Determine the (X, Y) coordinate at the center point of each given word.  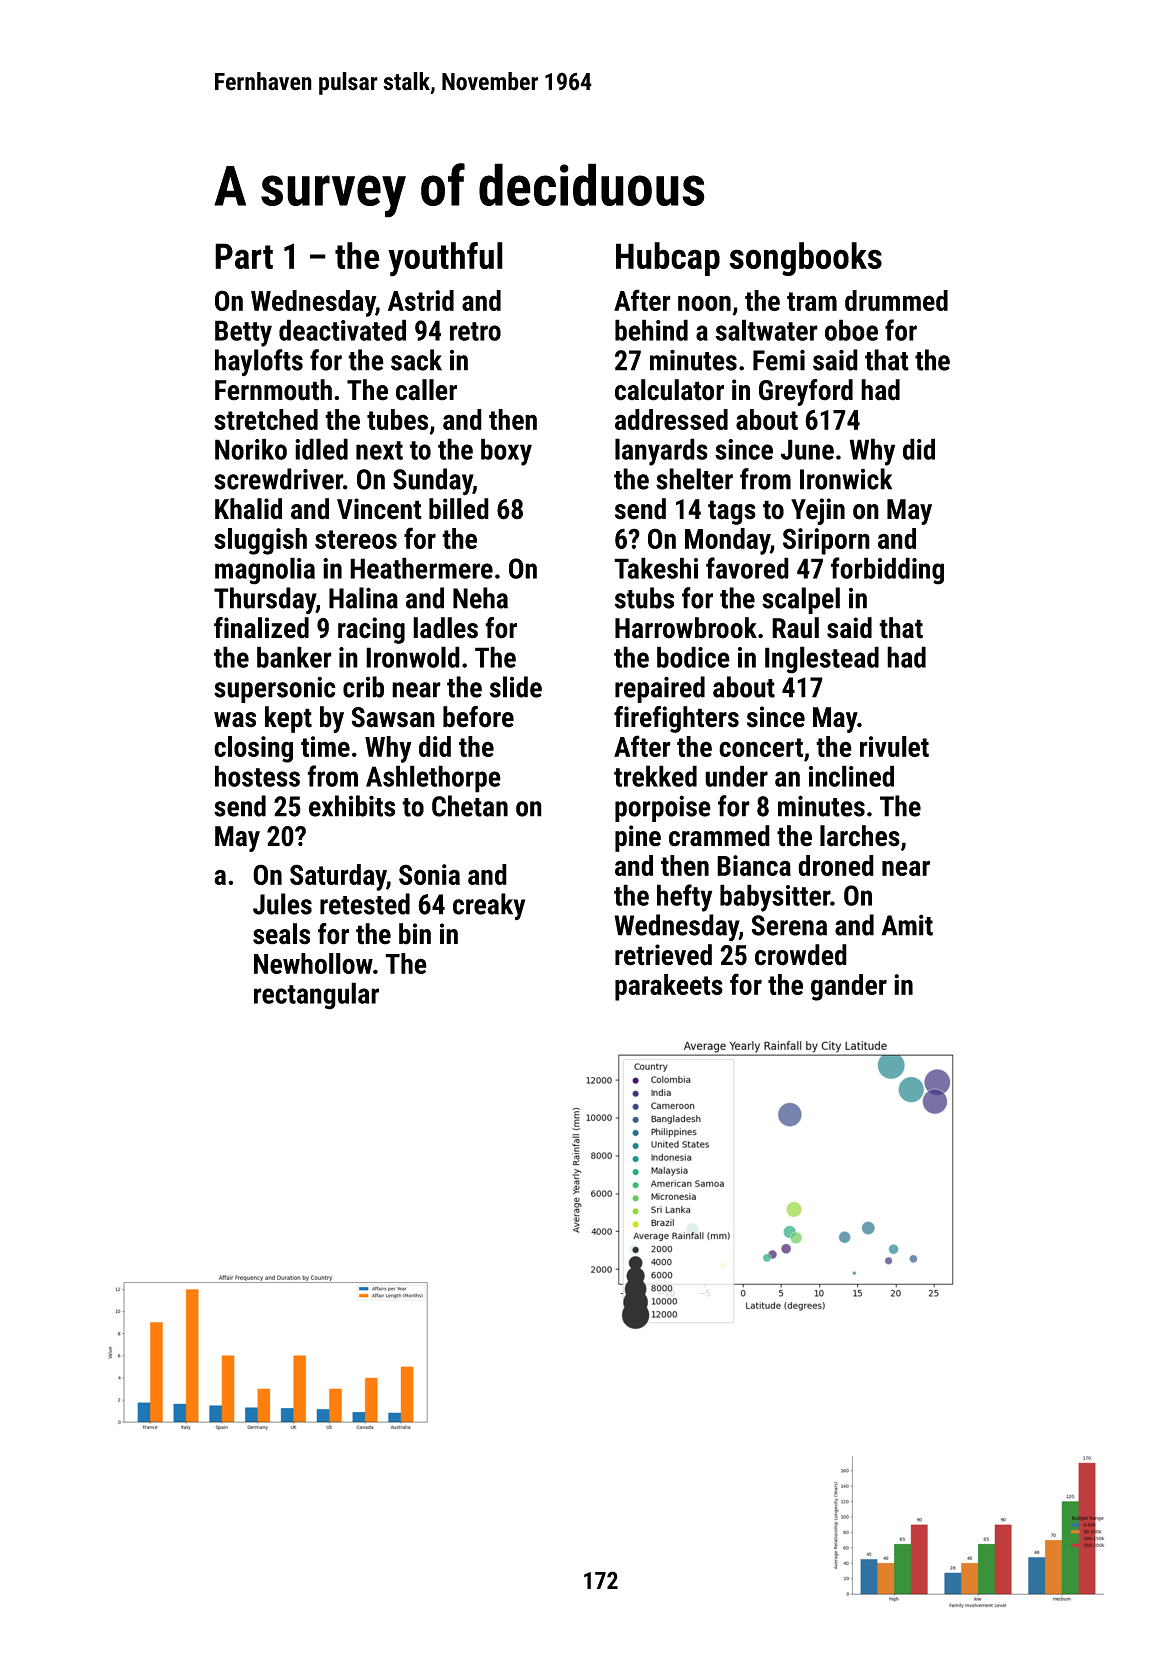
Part (244, 256)
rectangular (316, 996)
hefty (684, 898)
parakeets (669, 987)
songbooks (805, 259)
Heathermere (421, 568)
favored (747, 568)
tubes (397, 419)
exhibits (352, 806)
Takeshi (656, 568)
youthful (445, 259)
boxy (506, 452)
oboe (851, 330)
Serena (789, 925)
